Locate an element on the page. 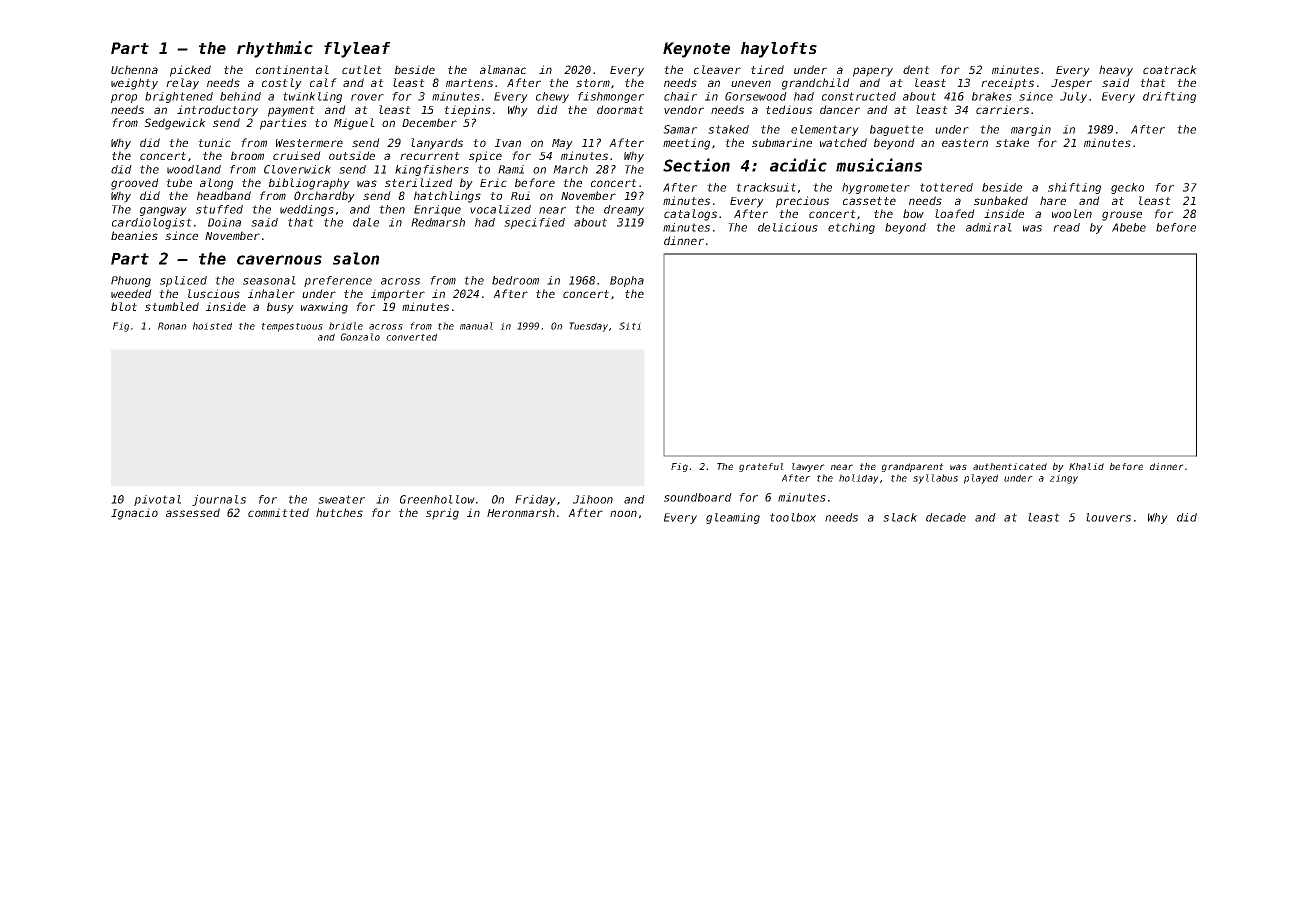 The height and width of the page is (924, 1308). Siti is located at coordinates (630, 326).
